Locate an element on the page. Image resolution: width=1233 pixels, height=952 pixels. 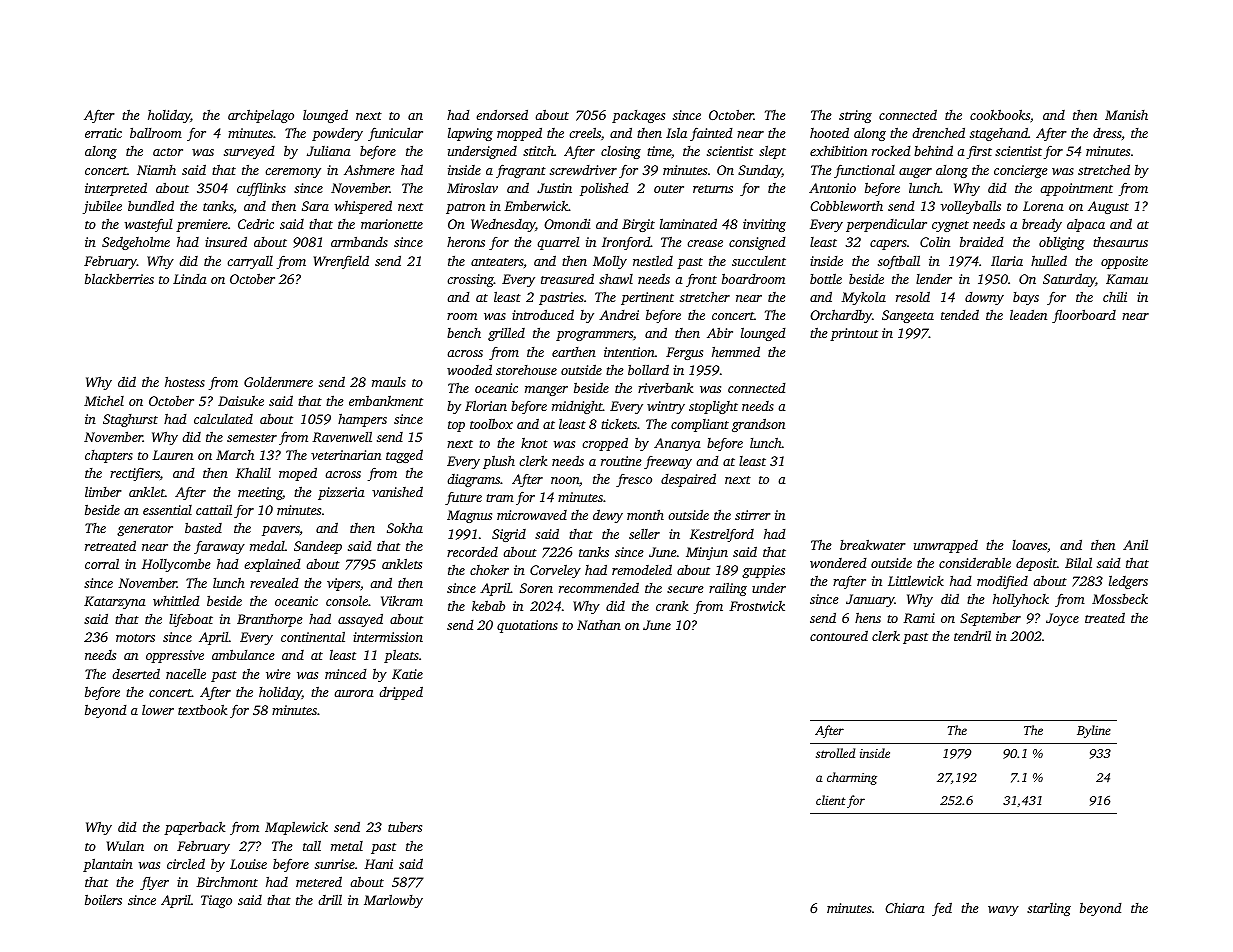
Tiago is located at coordinates (216, 901).
